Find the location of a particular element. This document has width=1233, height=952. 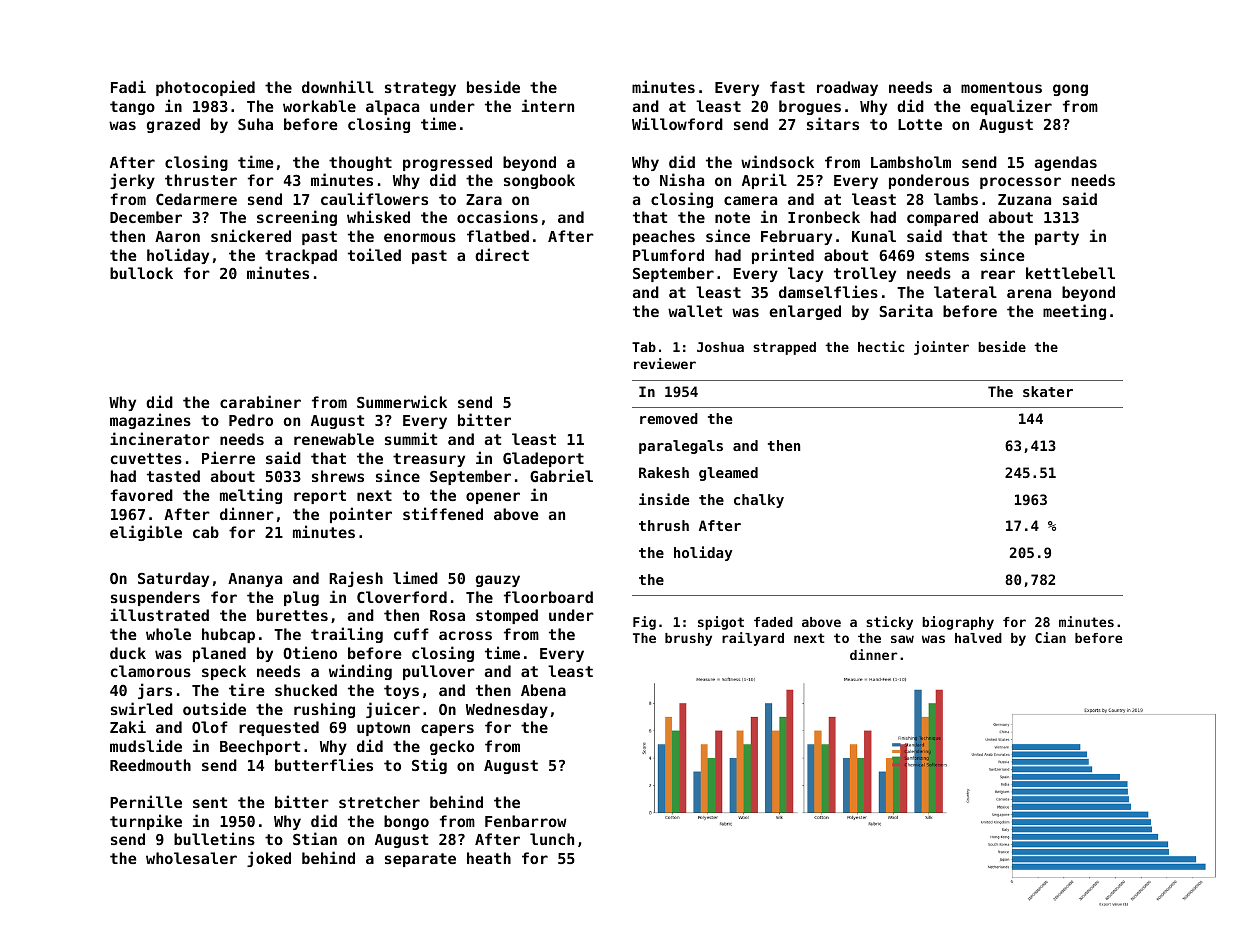

joked is located at coordinates (269, 859).
